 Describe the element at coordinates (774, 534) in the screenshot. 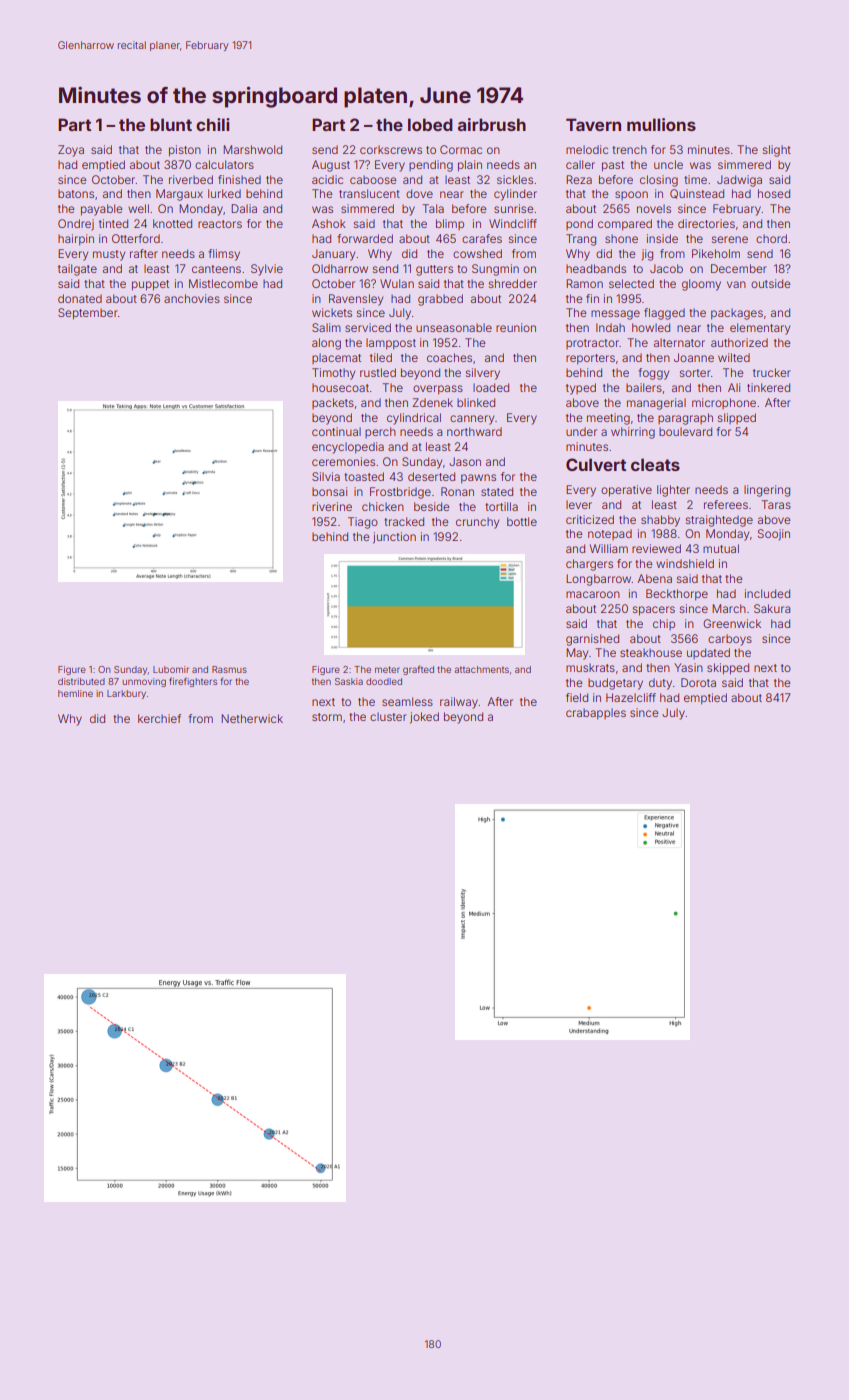

I see `Soojin` at that location.
